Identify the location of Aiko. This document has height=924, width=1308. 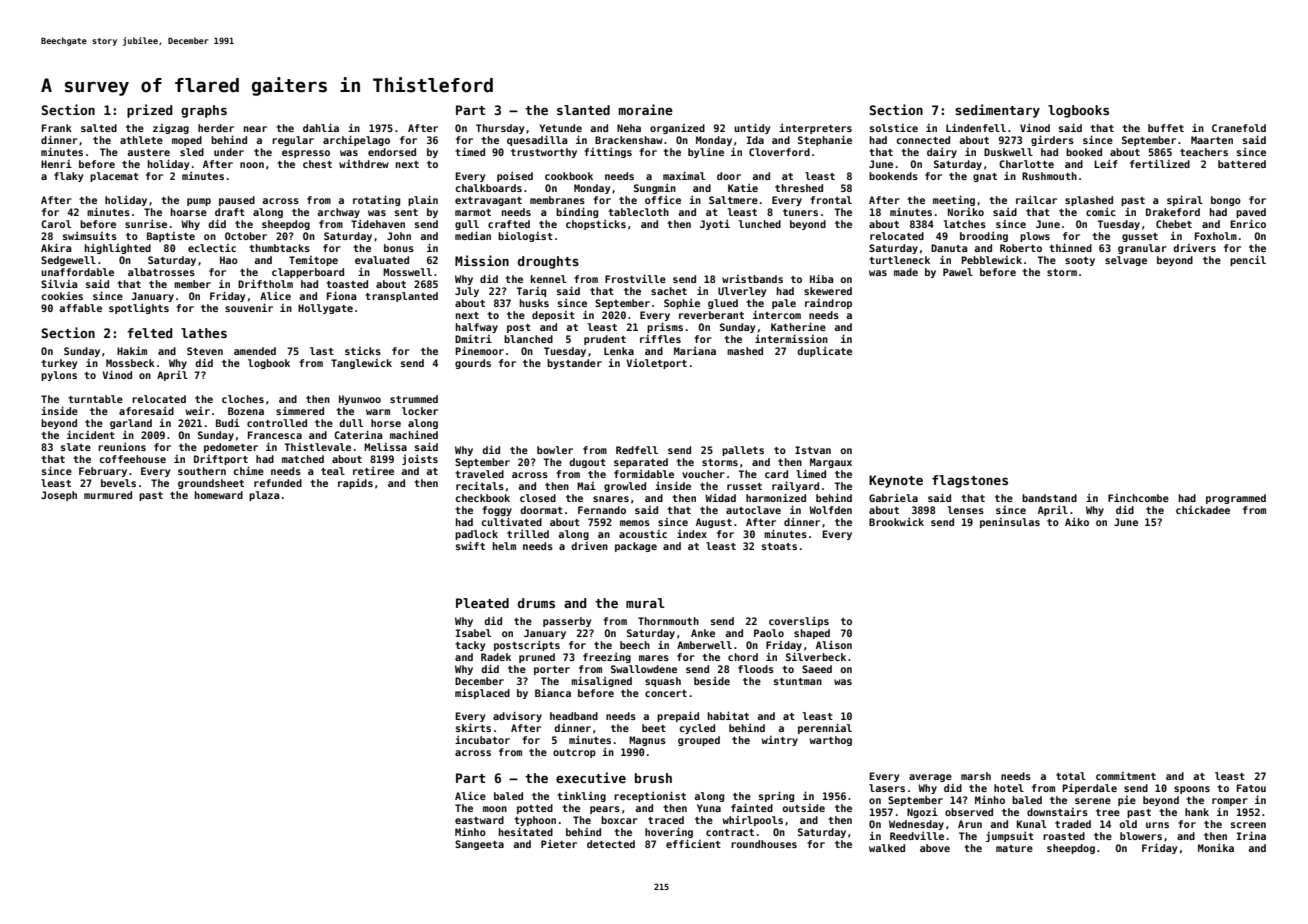
(1077, 522).
